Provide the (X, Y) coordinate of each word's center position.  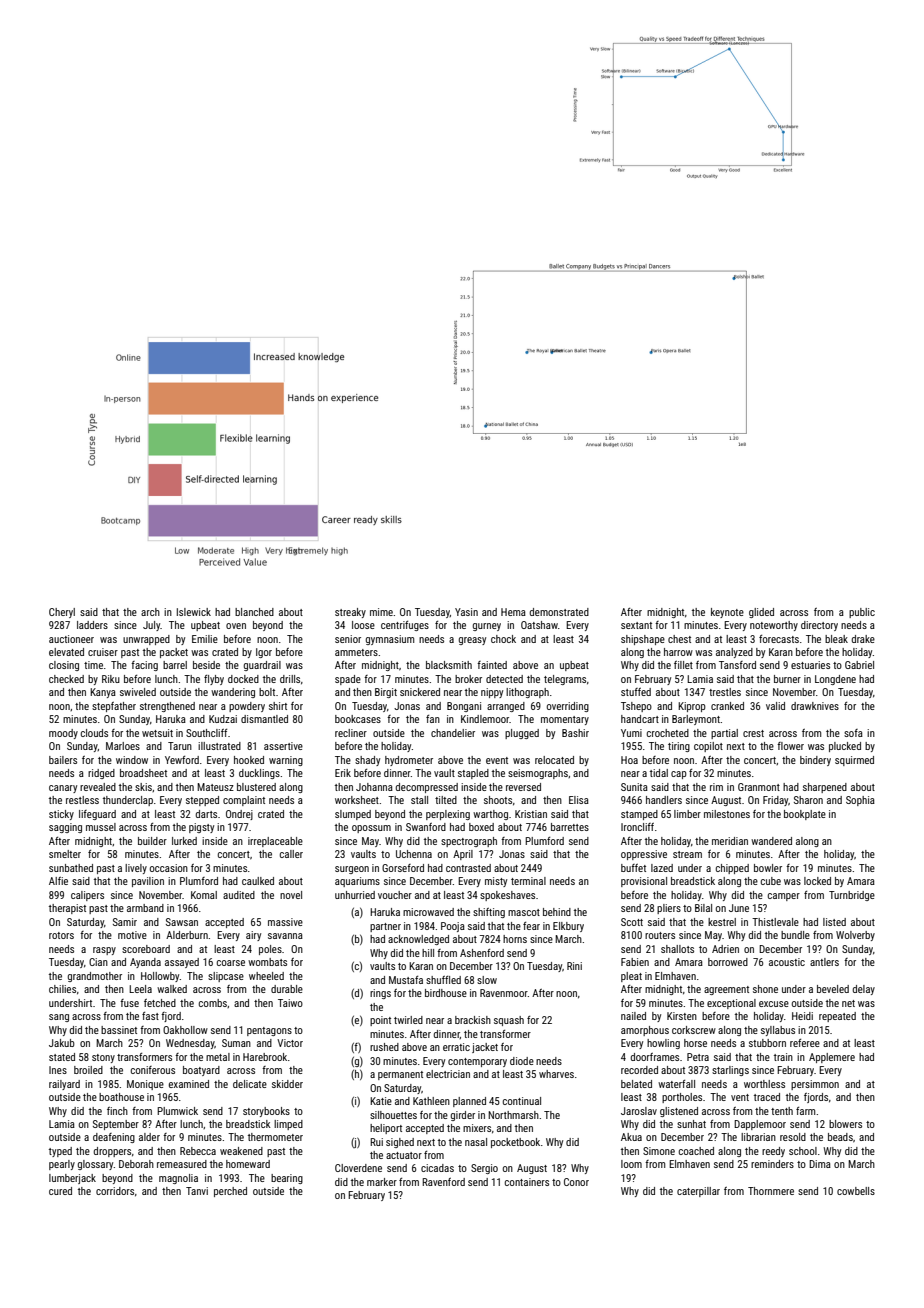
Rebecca (198, 1151)
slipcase (226, 977)
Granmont (759, 787)
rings (380, 994)
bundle (795, 935)
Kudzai (223, 719)
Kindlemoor (485, 719)
